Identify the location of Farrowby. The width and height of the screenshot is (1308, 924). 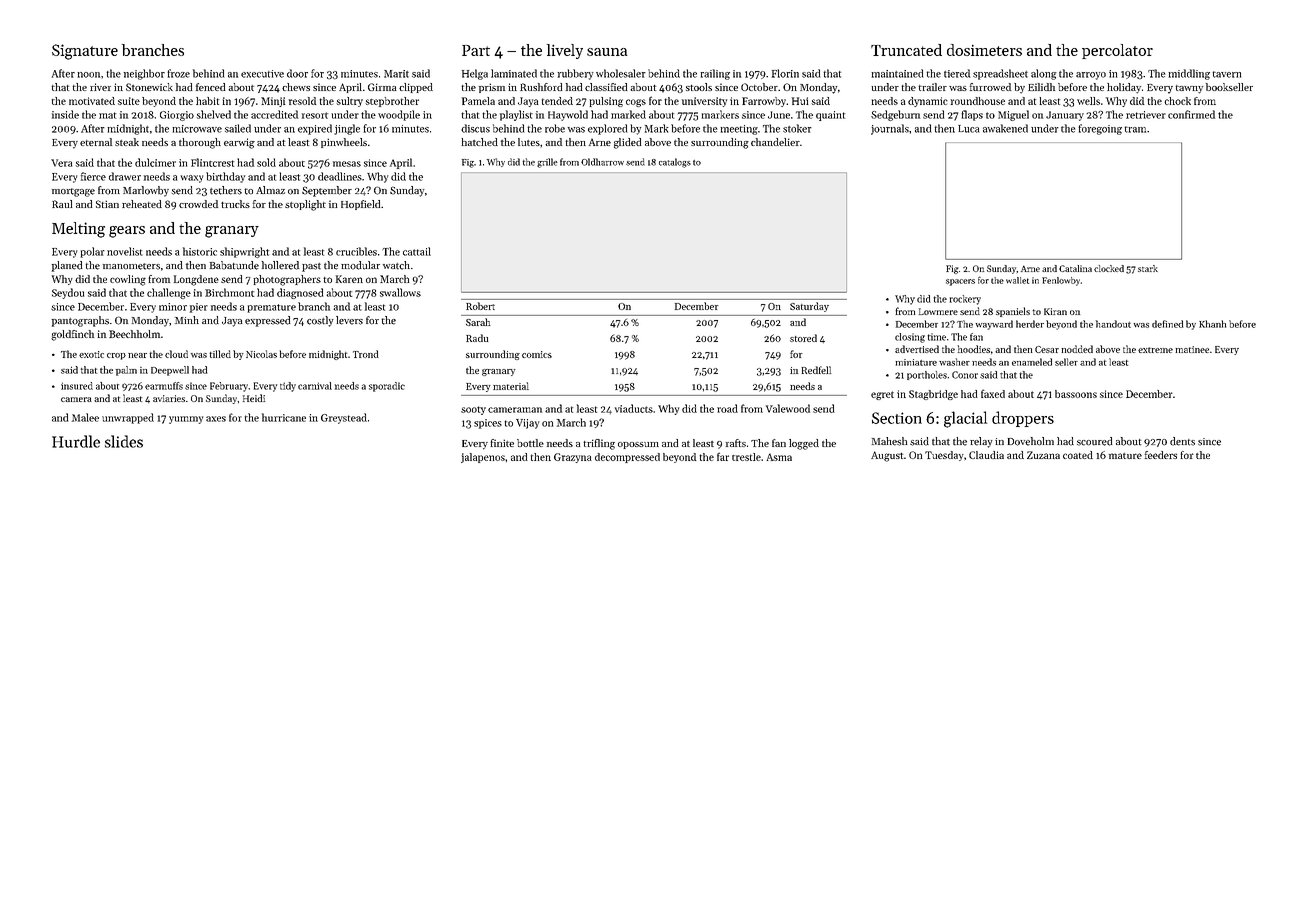
(764, 102).
